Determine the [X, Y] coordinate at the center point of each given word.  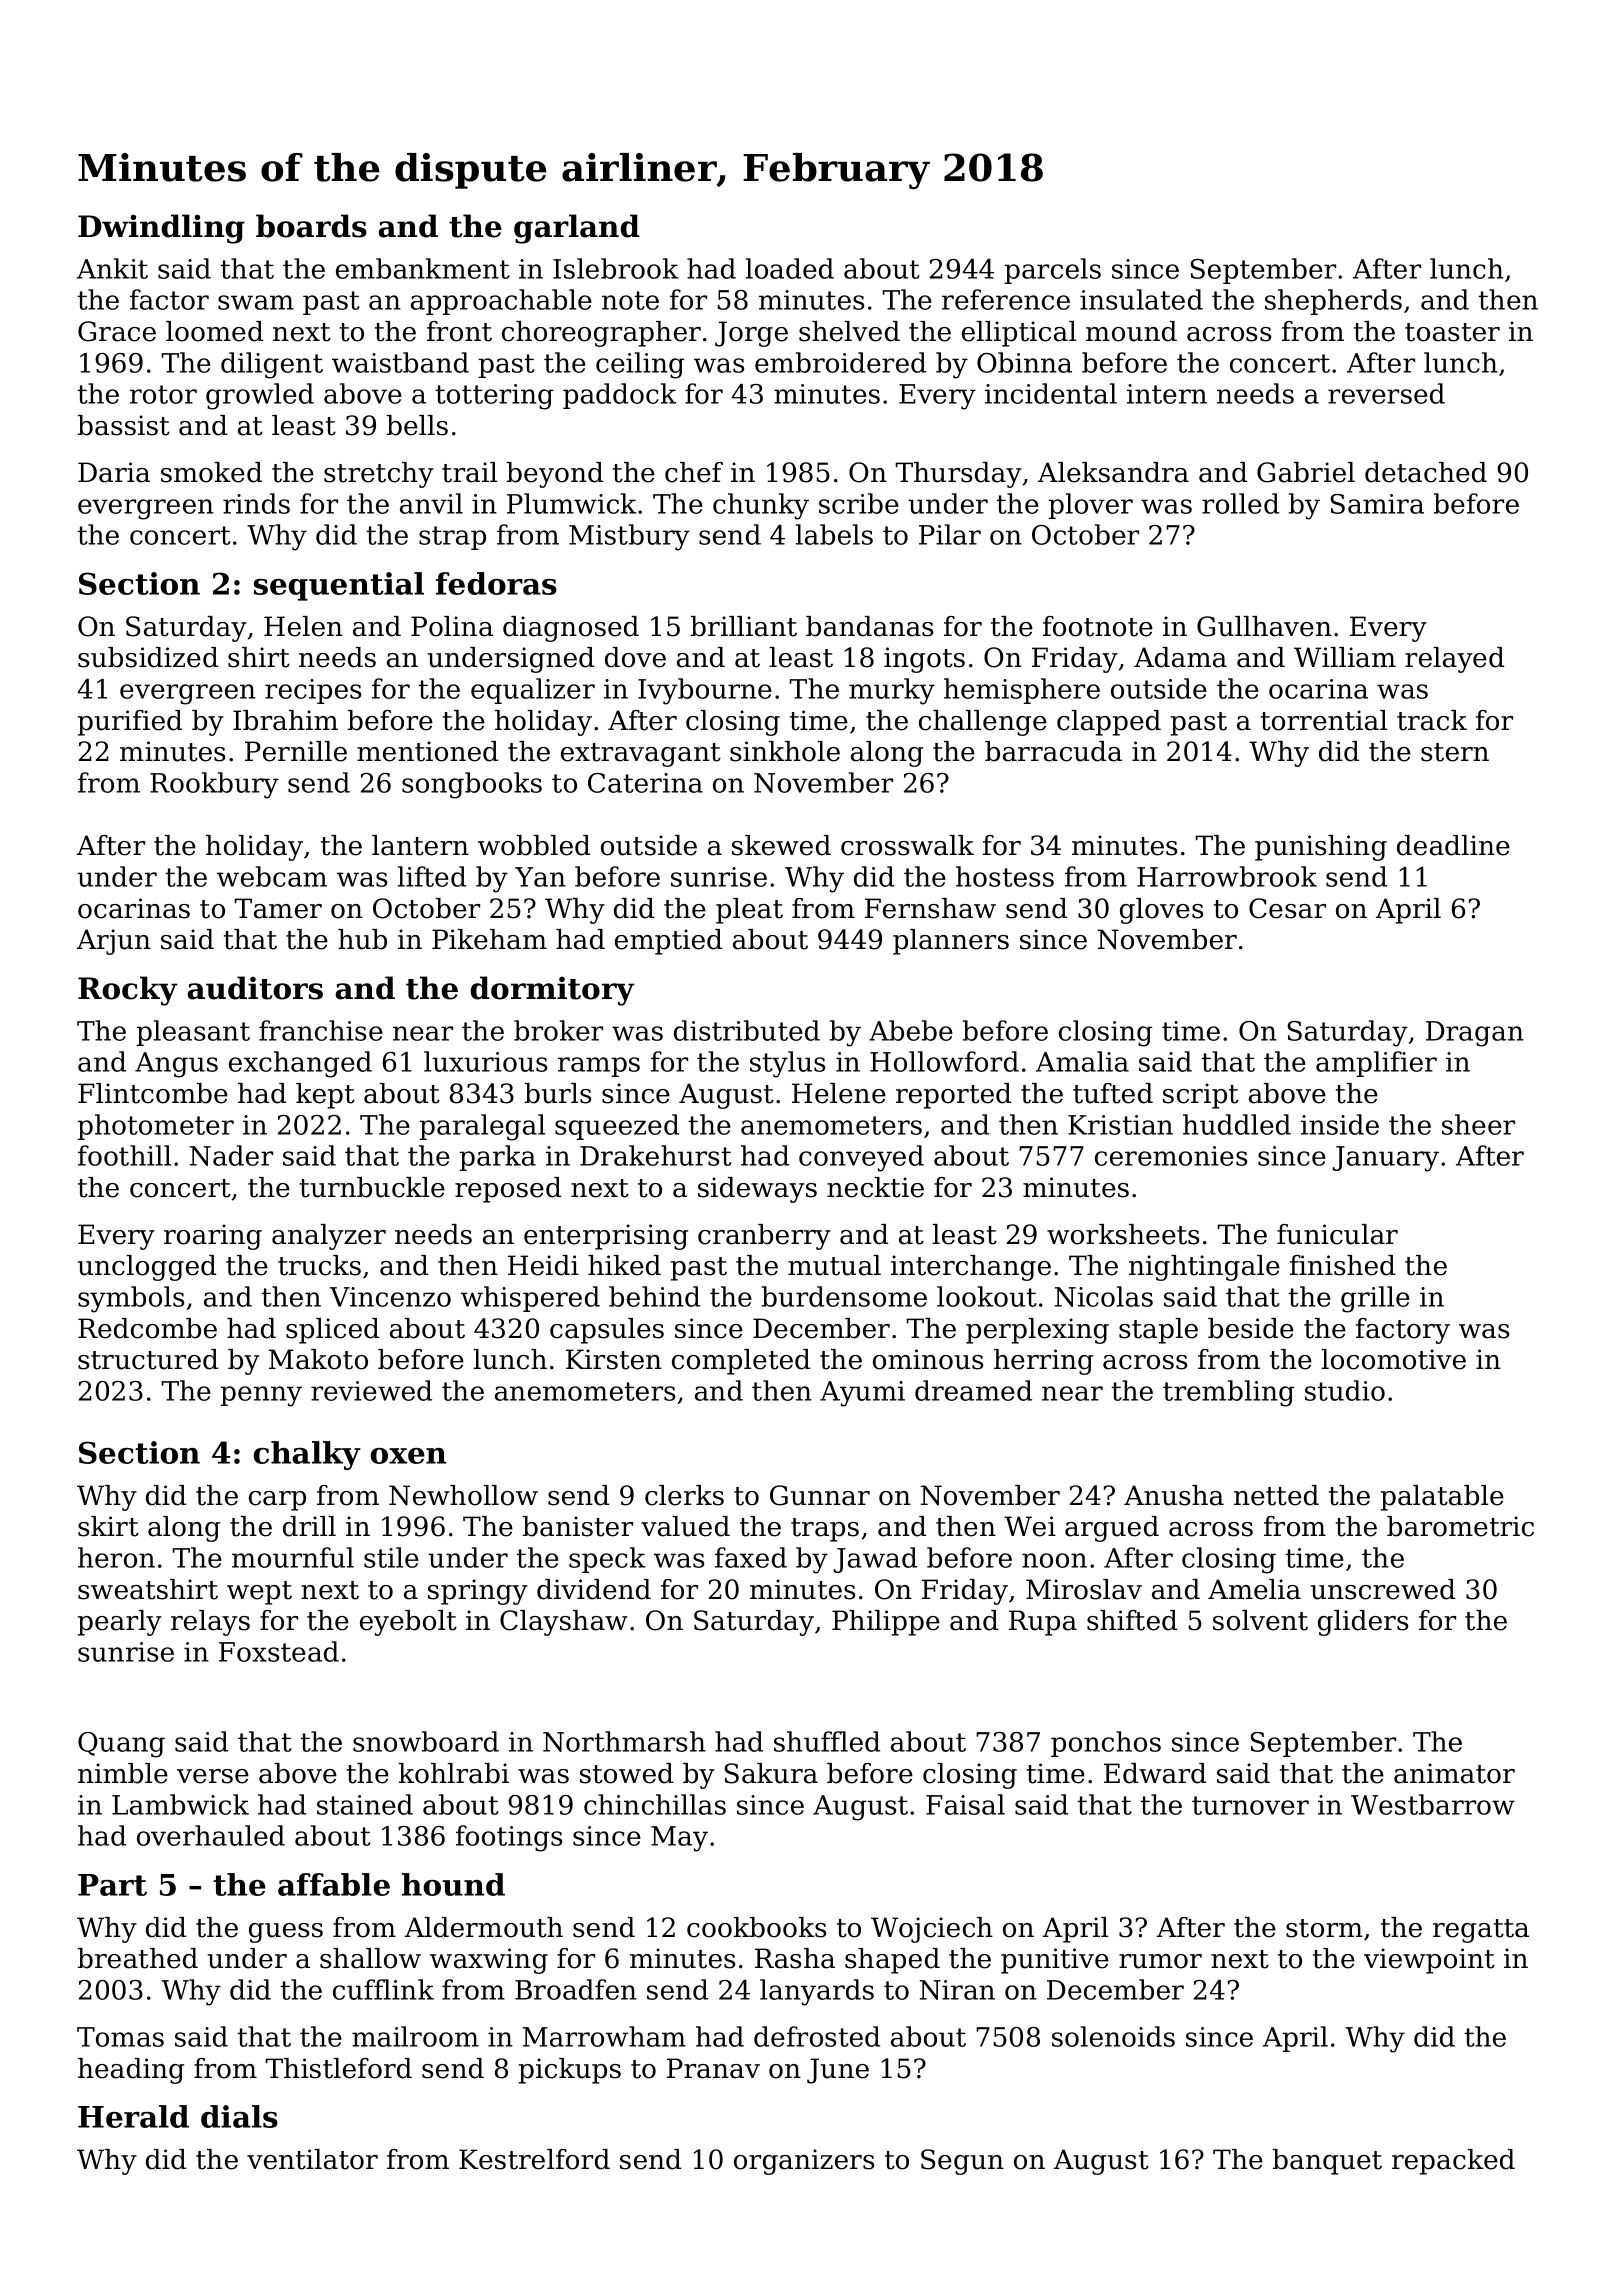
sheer [1478, 1124]
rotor [163, 394]
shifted [1132, 1620]
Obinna [1024, 362]
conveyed [861, 1158]
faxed [751, 1557]
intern [1167, 394]
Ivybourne [705, 691]
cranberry [764, 1237]
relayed [1454, 660]
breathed [138, 1958]
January [1386, 1159]
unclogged [147, 1268]
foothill [124, 1155]
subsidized [148, 657]
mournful [293, 1557]
